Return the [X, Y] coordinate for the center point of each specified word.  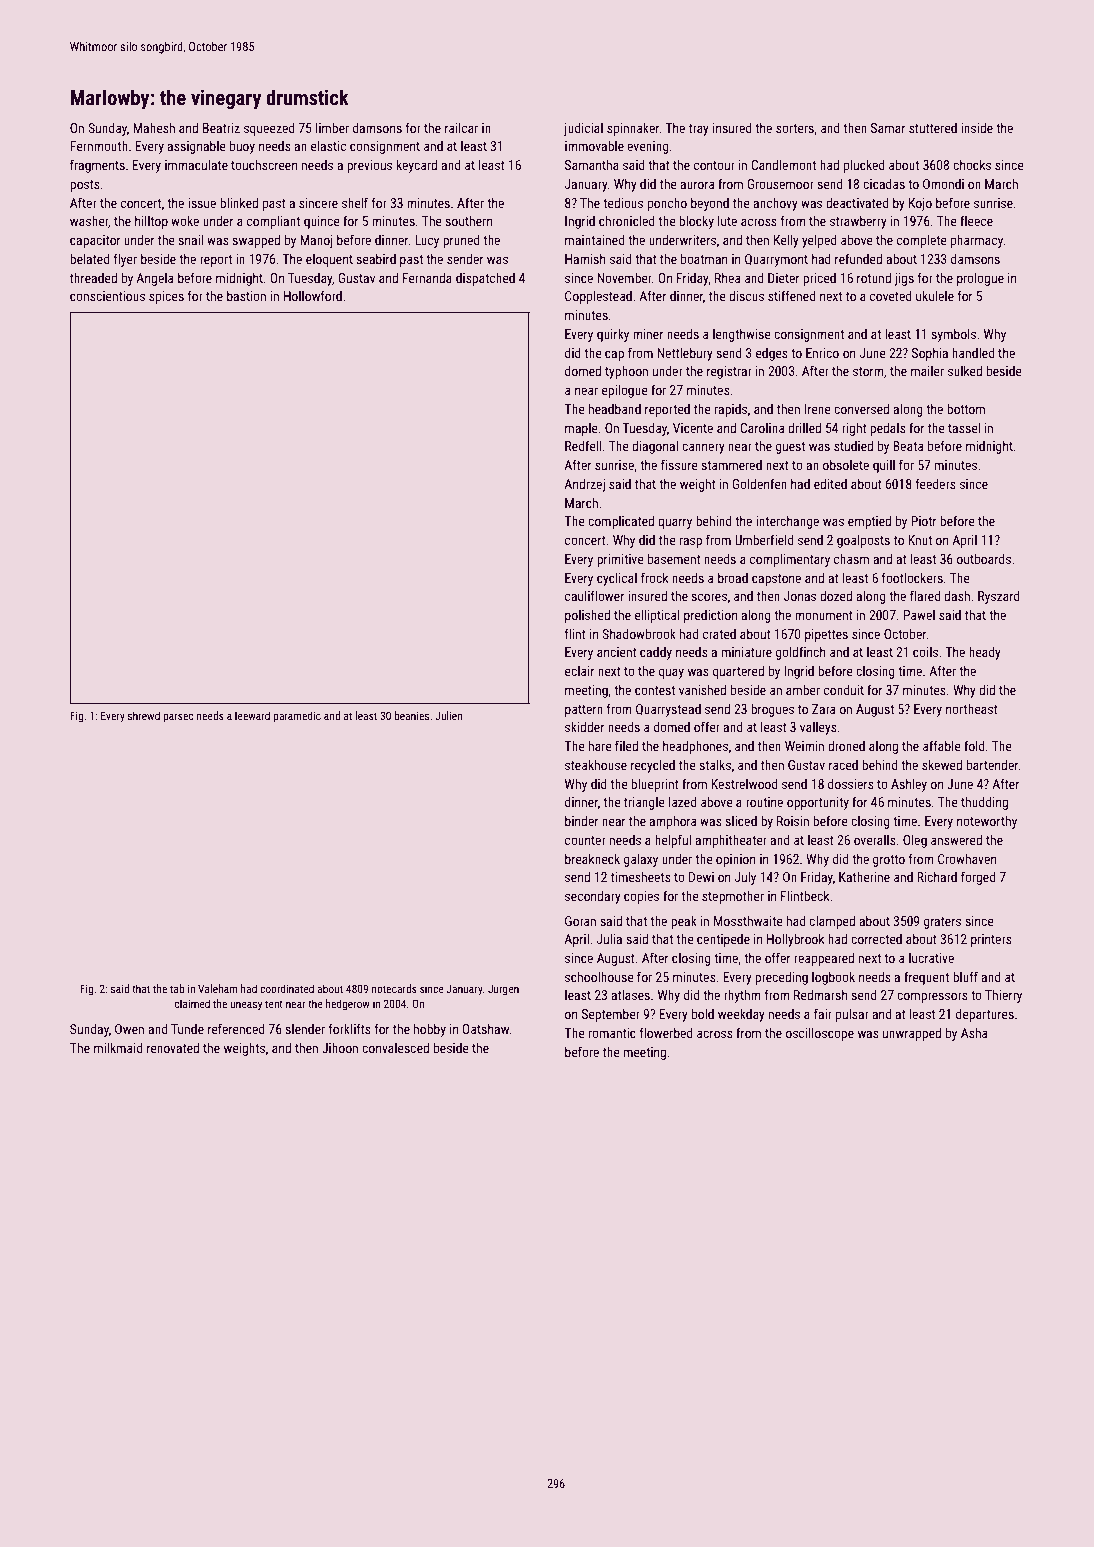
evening [648, 147]
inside [977, 127]
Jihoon [340, 1047]
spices [166, 297]
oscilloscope [820, 1034]
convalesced [395, 1047]
